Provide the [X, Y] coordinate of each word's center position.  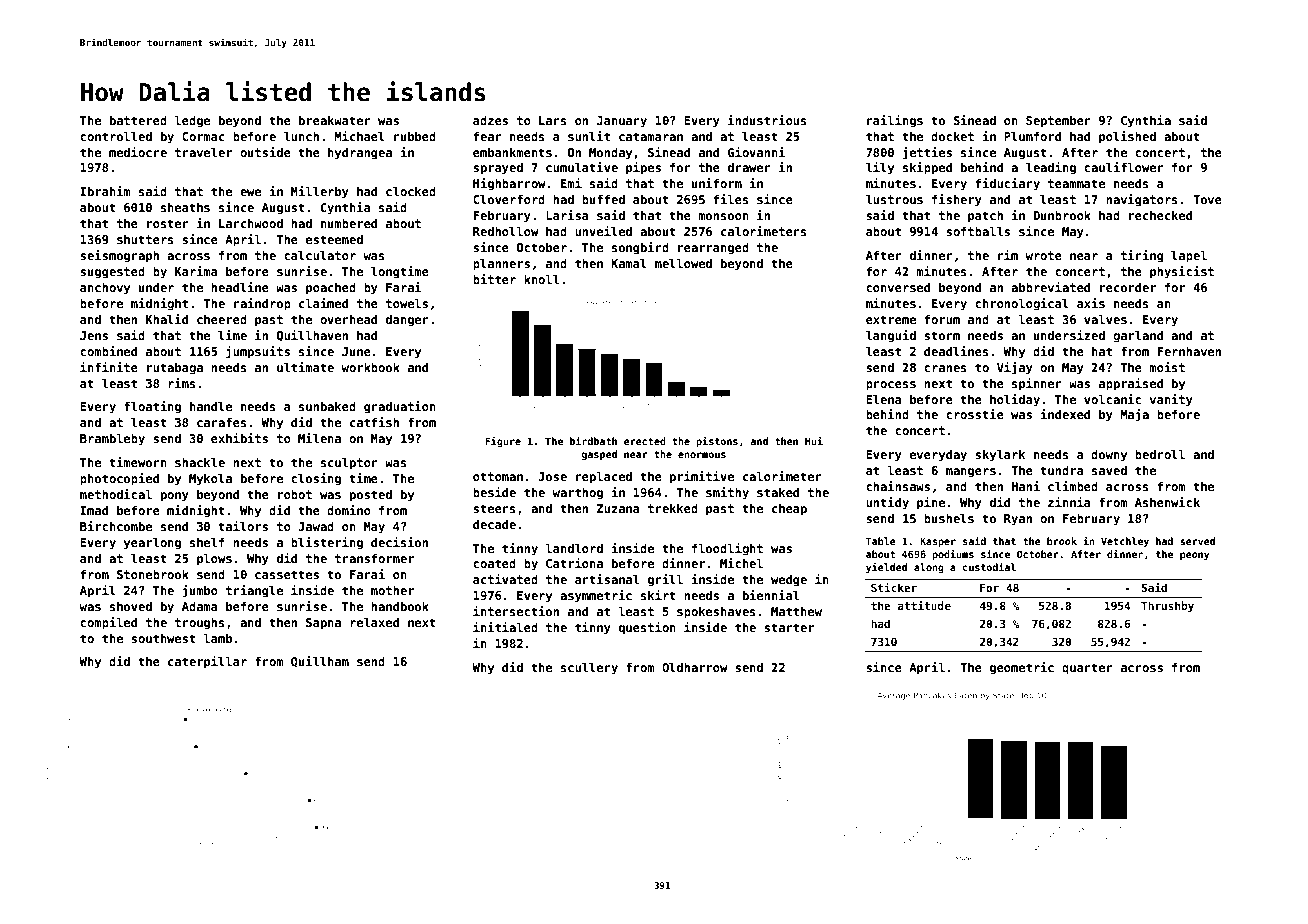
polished [1127, 137]
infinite [109, 367]
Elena [884, 399]
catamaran [651, 136]
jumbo [200, 591]
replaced [604, 477]
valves [1105, 319]
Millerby [320, 192]
